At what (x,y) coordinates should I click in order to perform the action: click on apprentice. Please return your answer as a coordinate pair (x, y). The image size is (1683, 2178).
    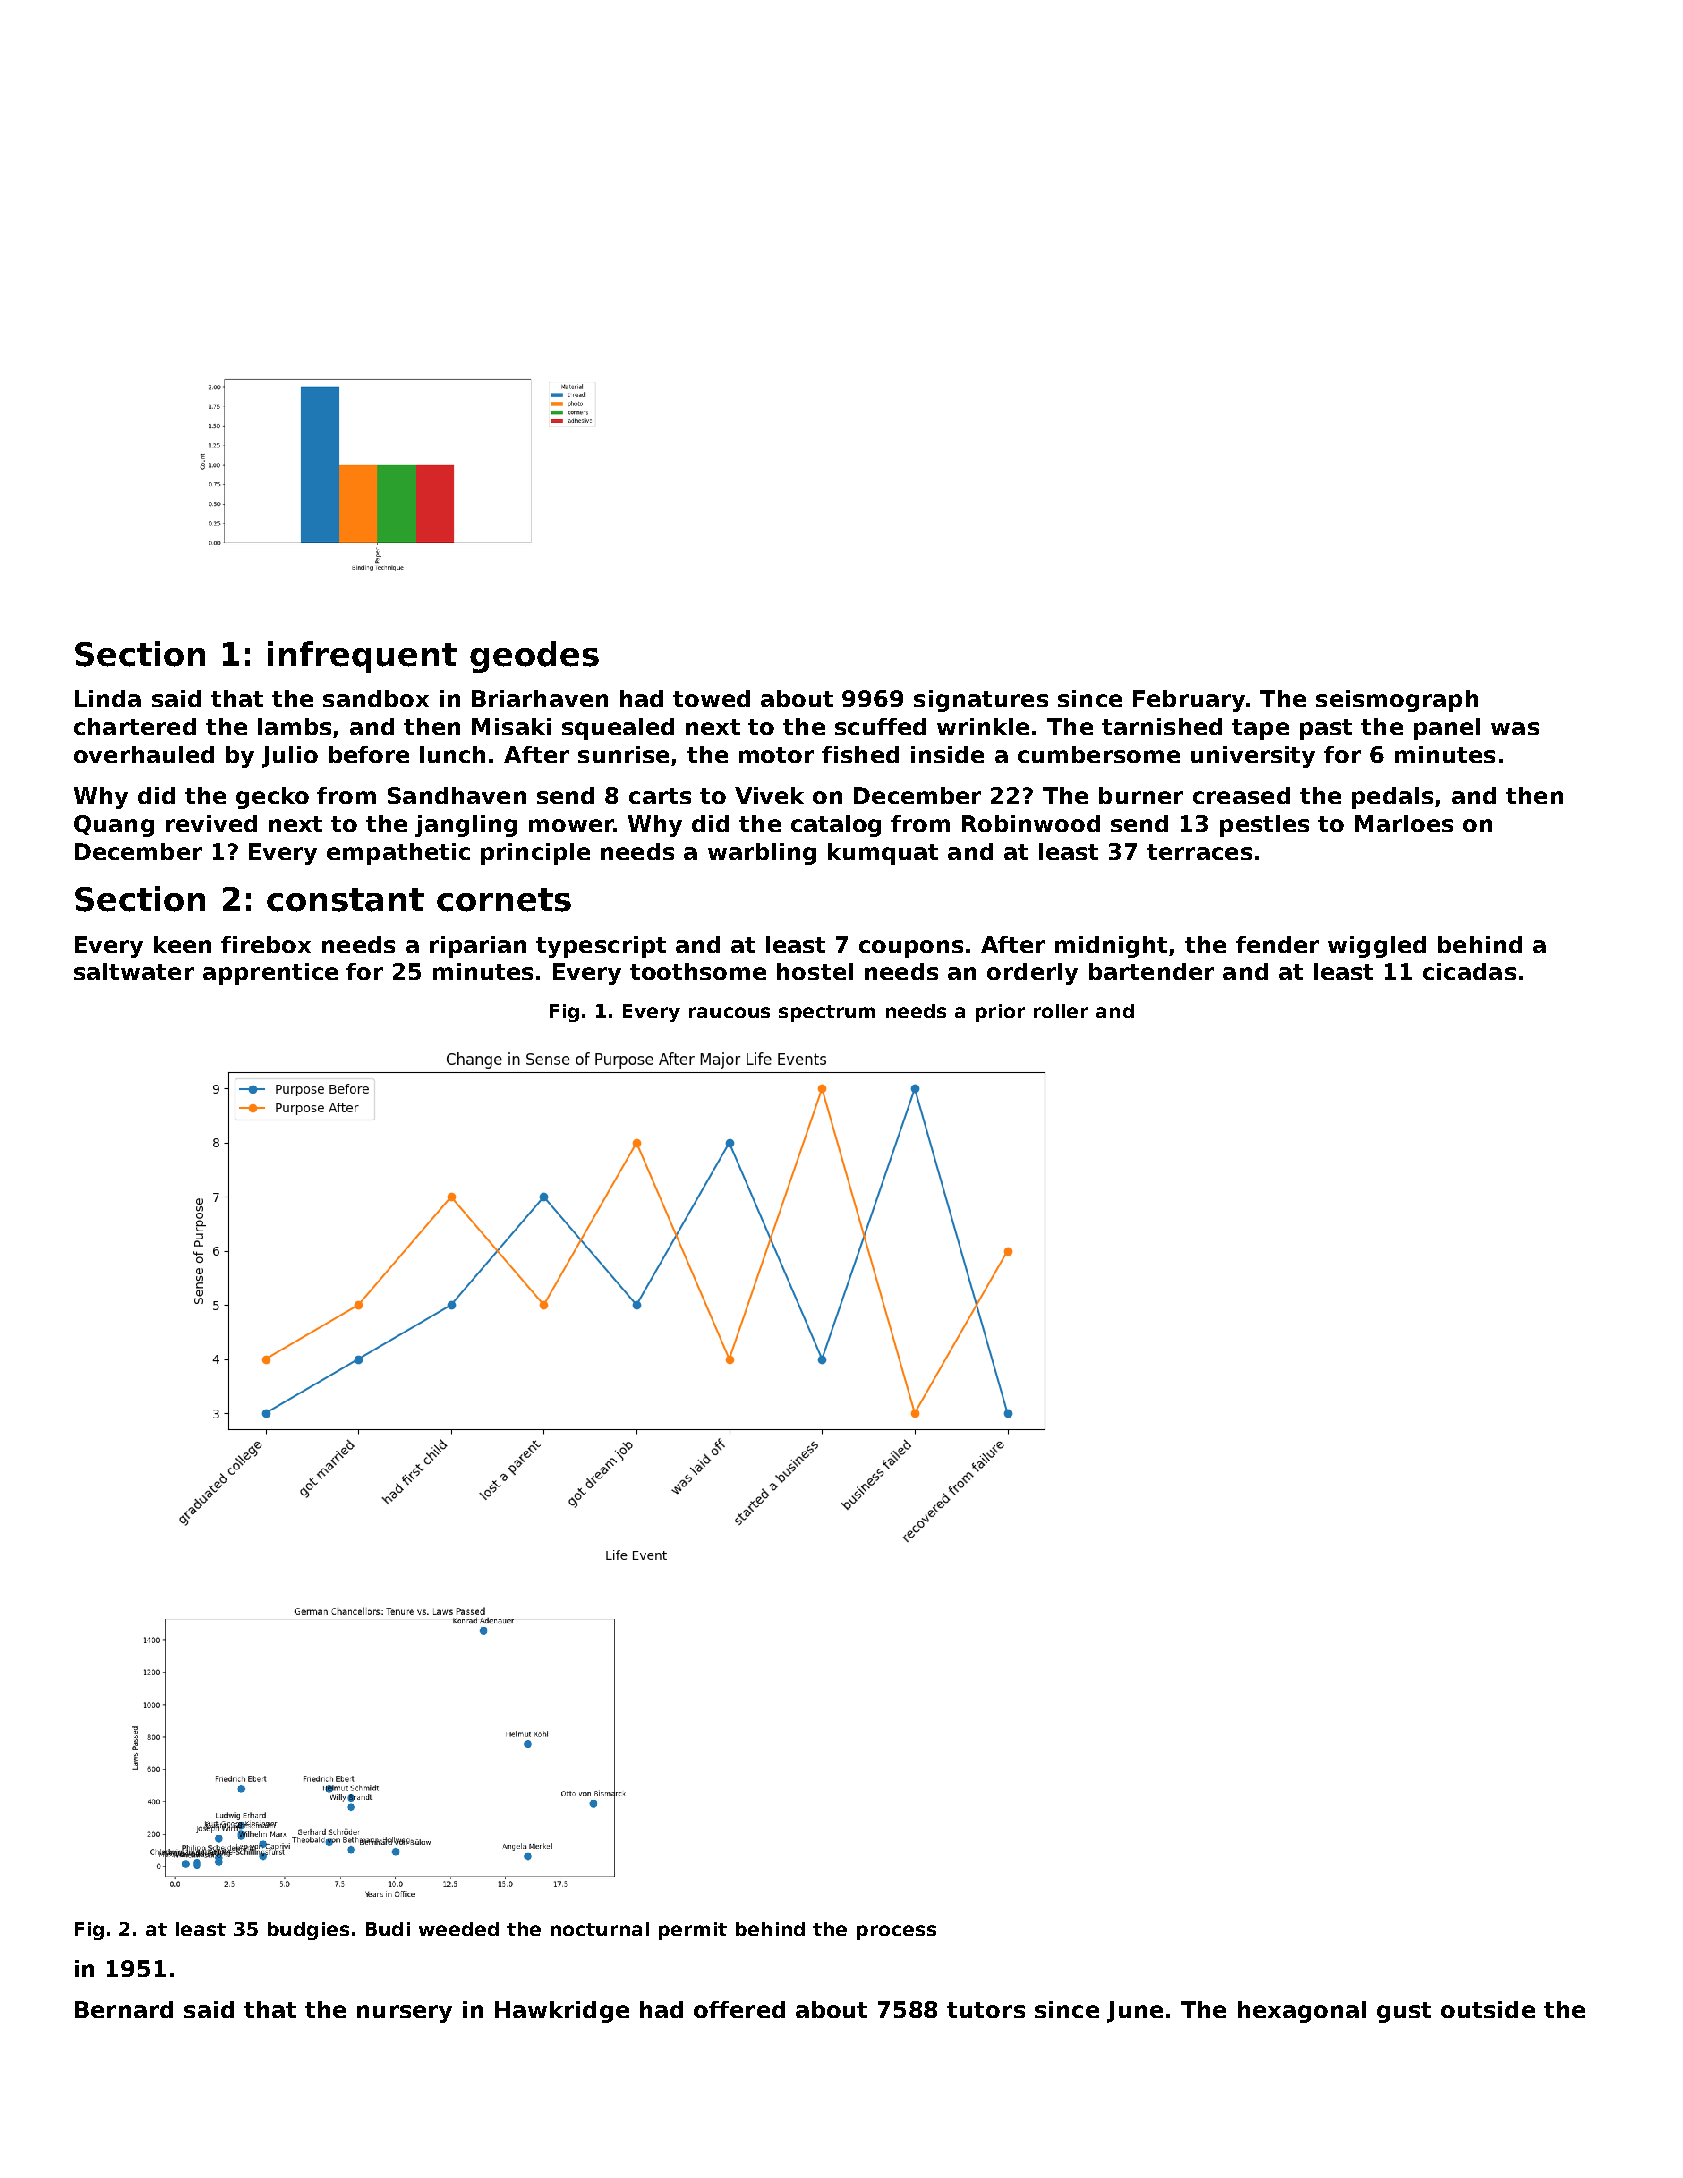
    Looking at the image, I should click on (270, 974).
